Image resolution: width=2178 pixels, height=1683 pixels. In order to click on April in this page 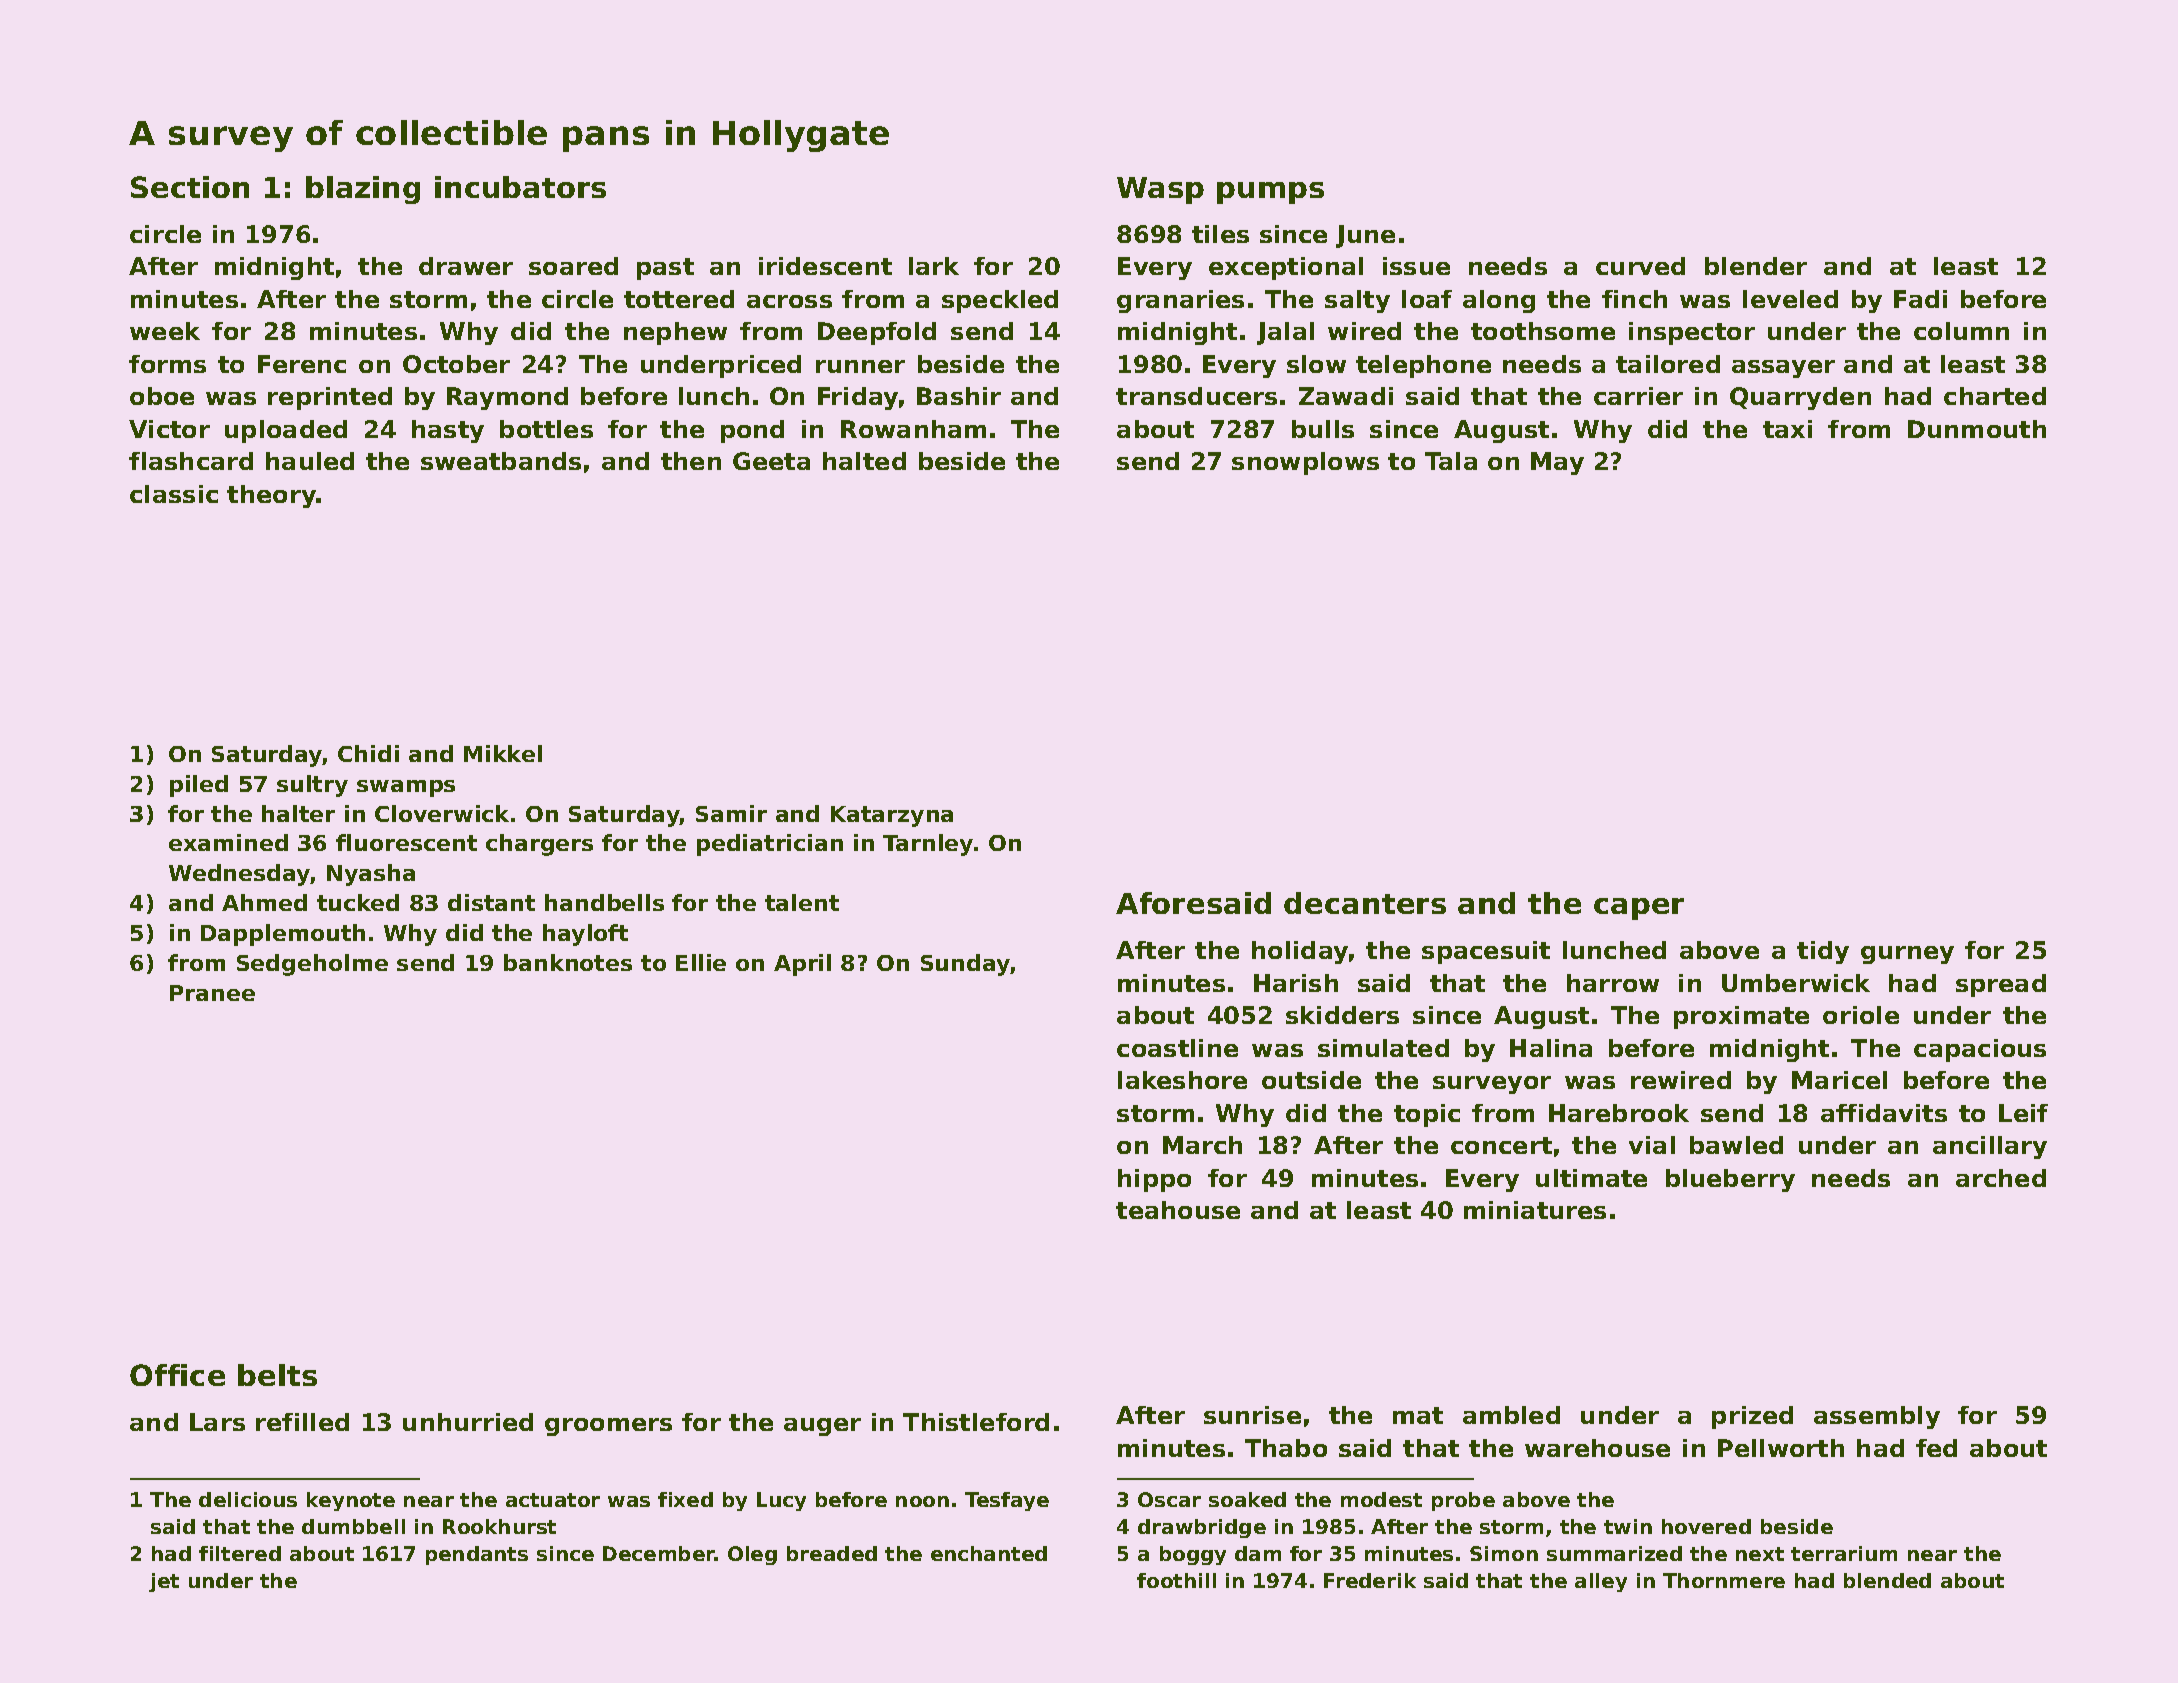, I will do `click(802, 965)`.
